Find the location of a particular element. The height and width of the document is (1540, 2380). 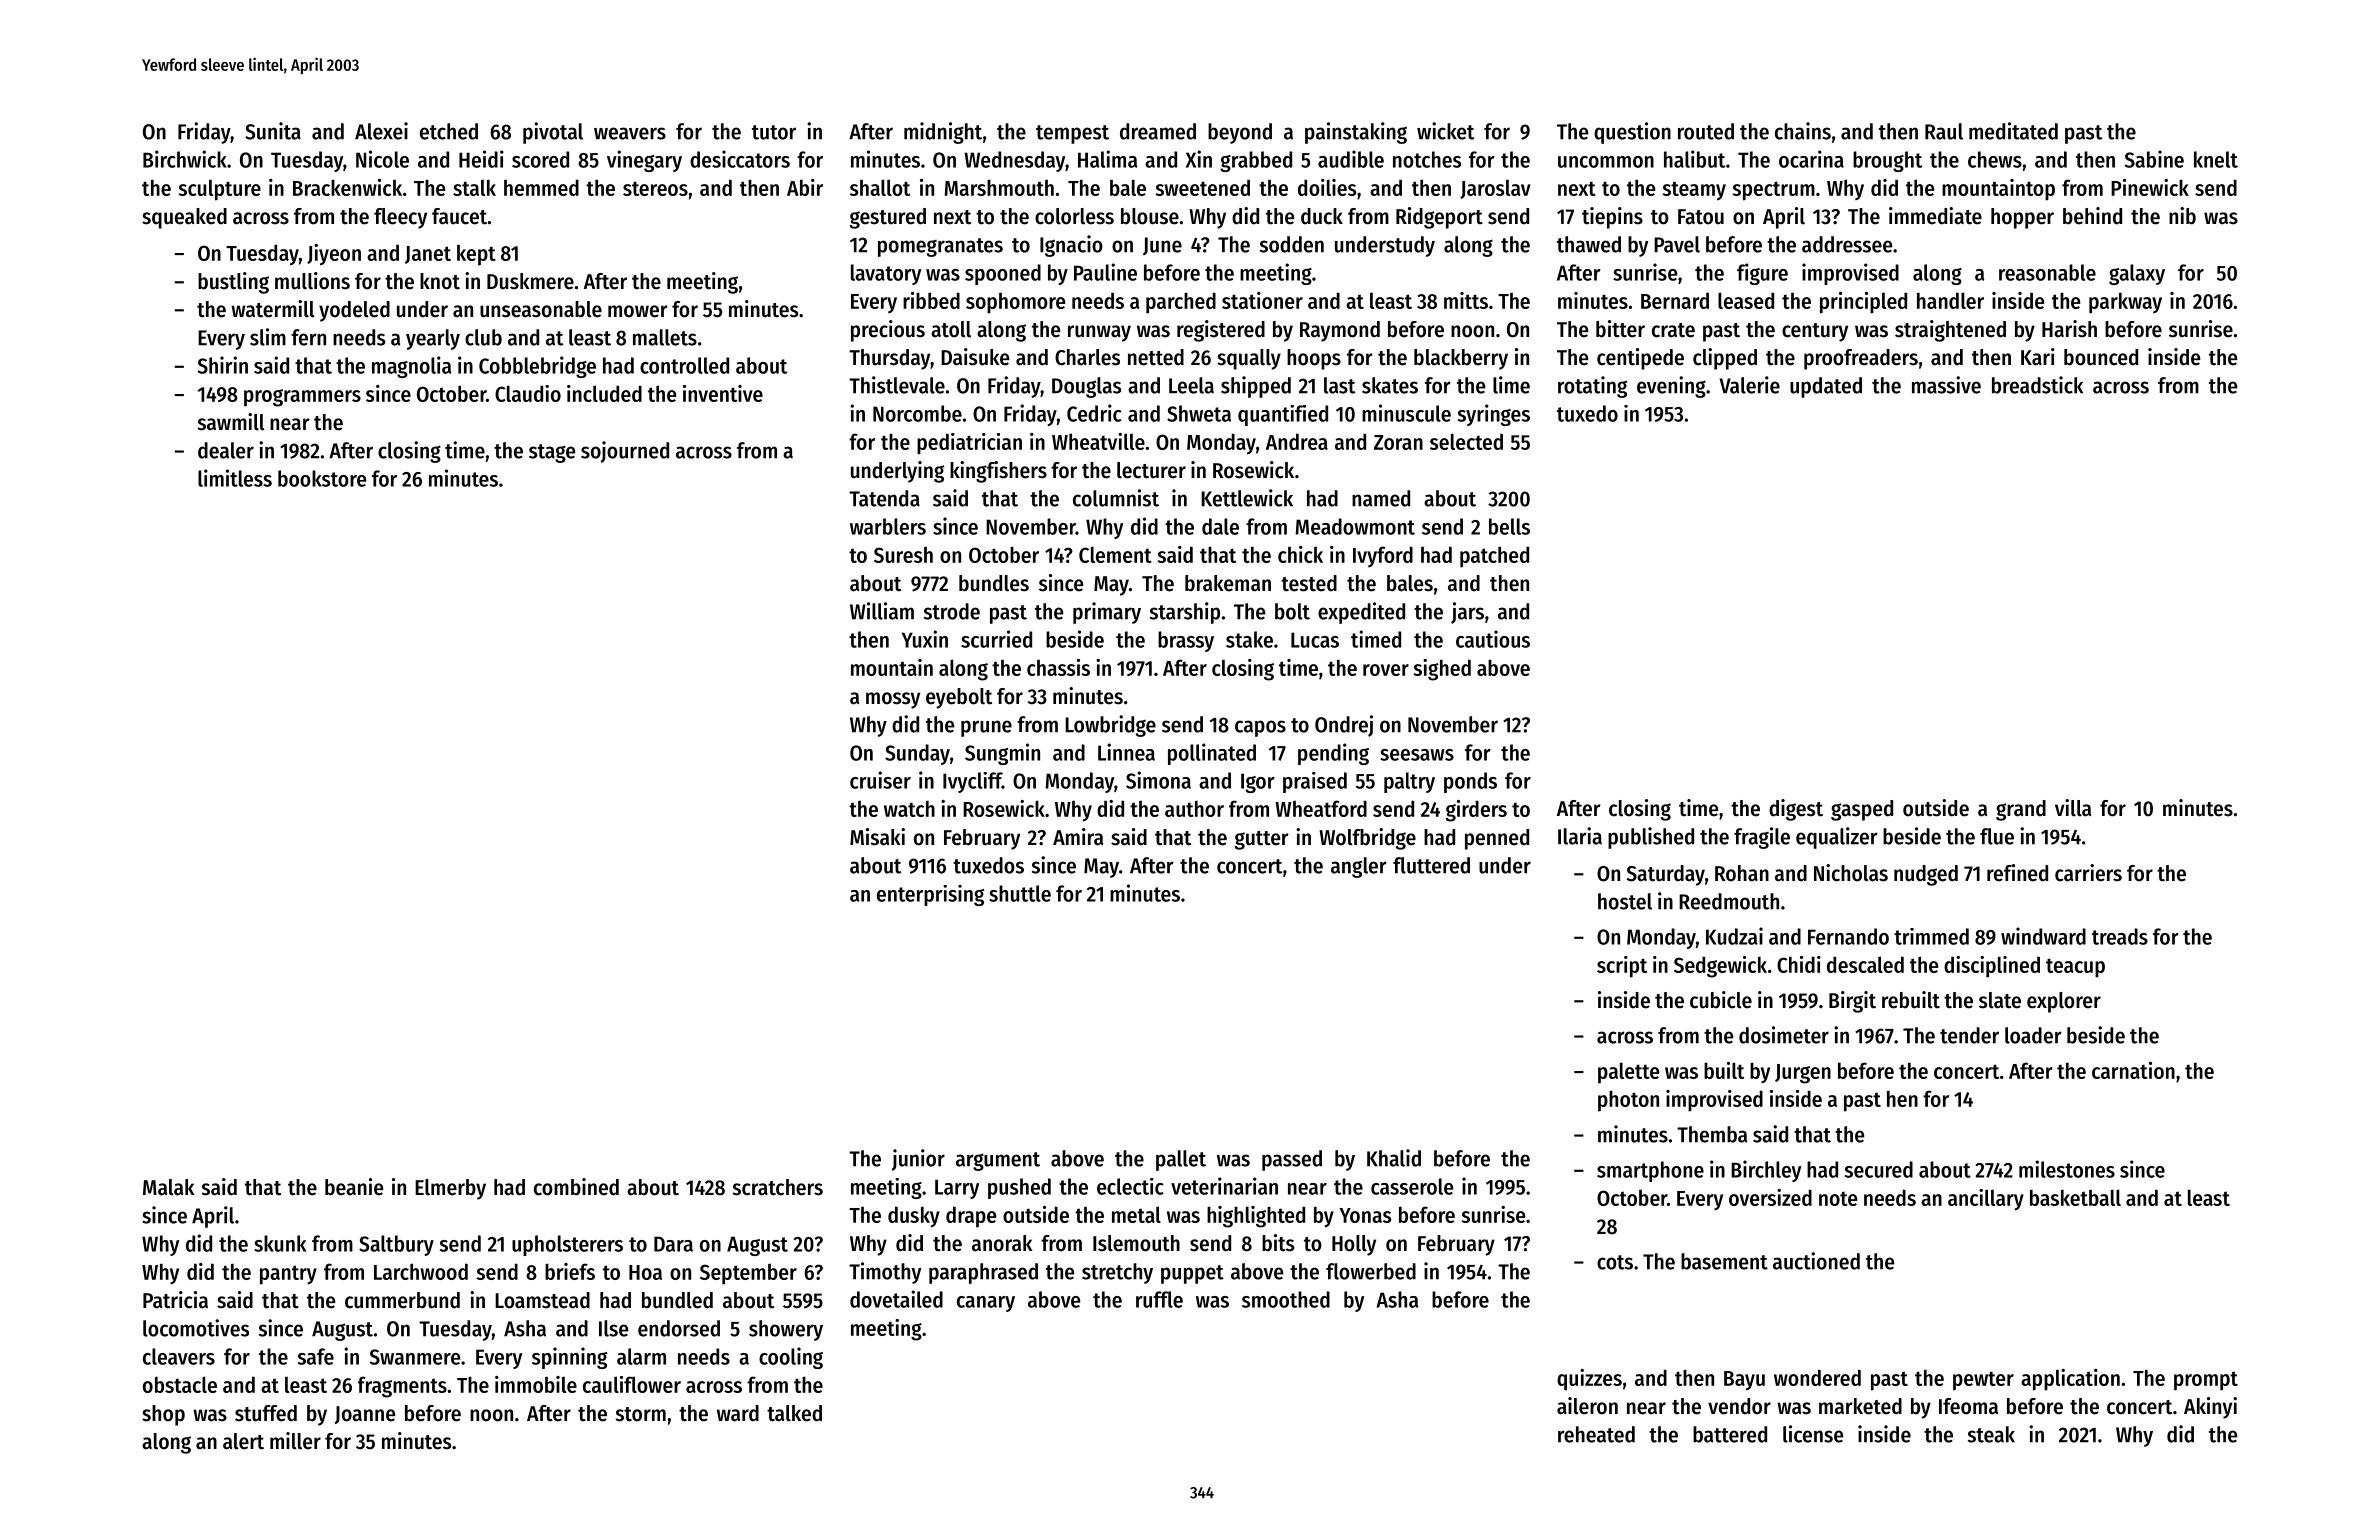

storm is located at coordinates (641, 1414).
